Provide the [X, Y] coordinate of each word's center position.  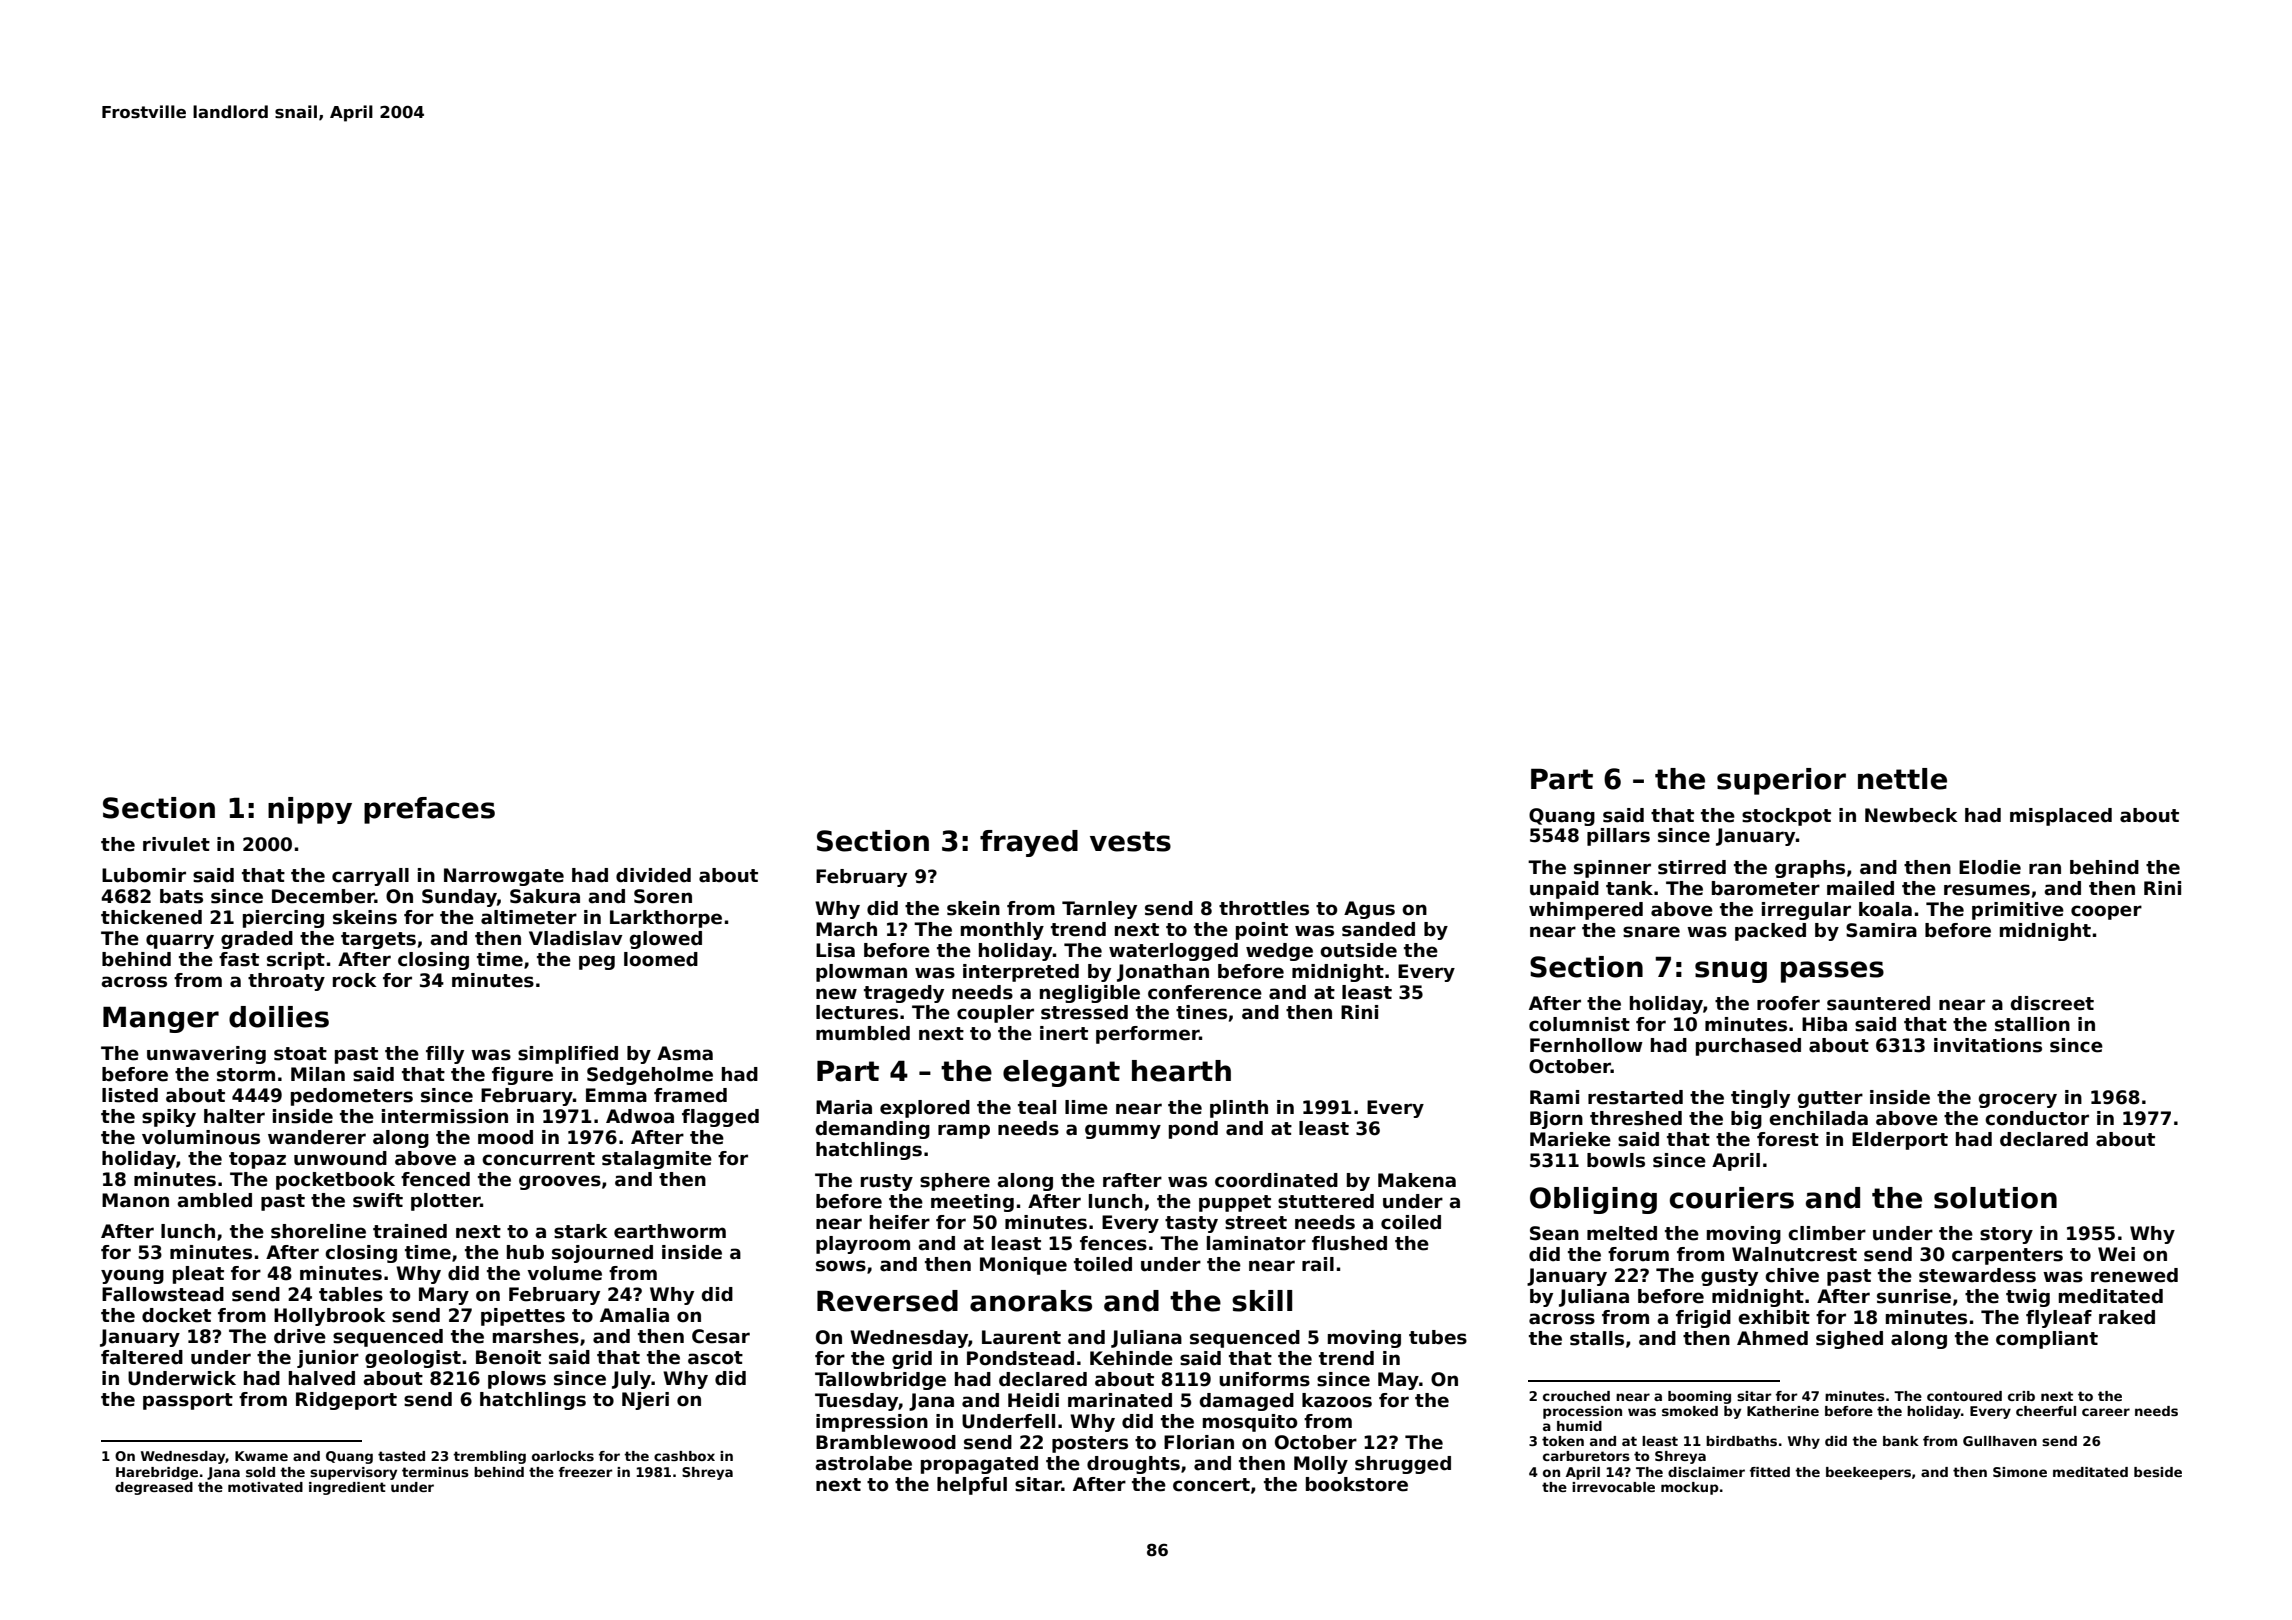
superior [1781, 781]
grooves [560, 1182]
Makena [1417, 1180]
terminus [435, 1472]
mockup [1690, 1488]
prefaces [429, 810]
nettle [1902, 779]
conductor [2037, 1118]
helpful [972, 1486]
